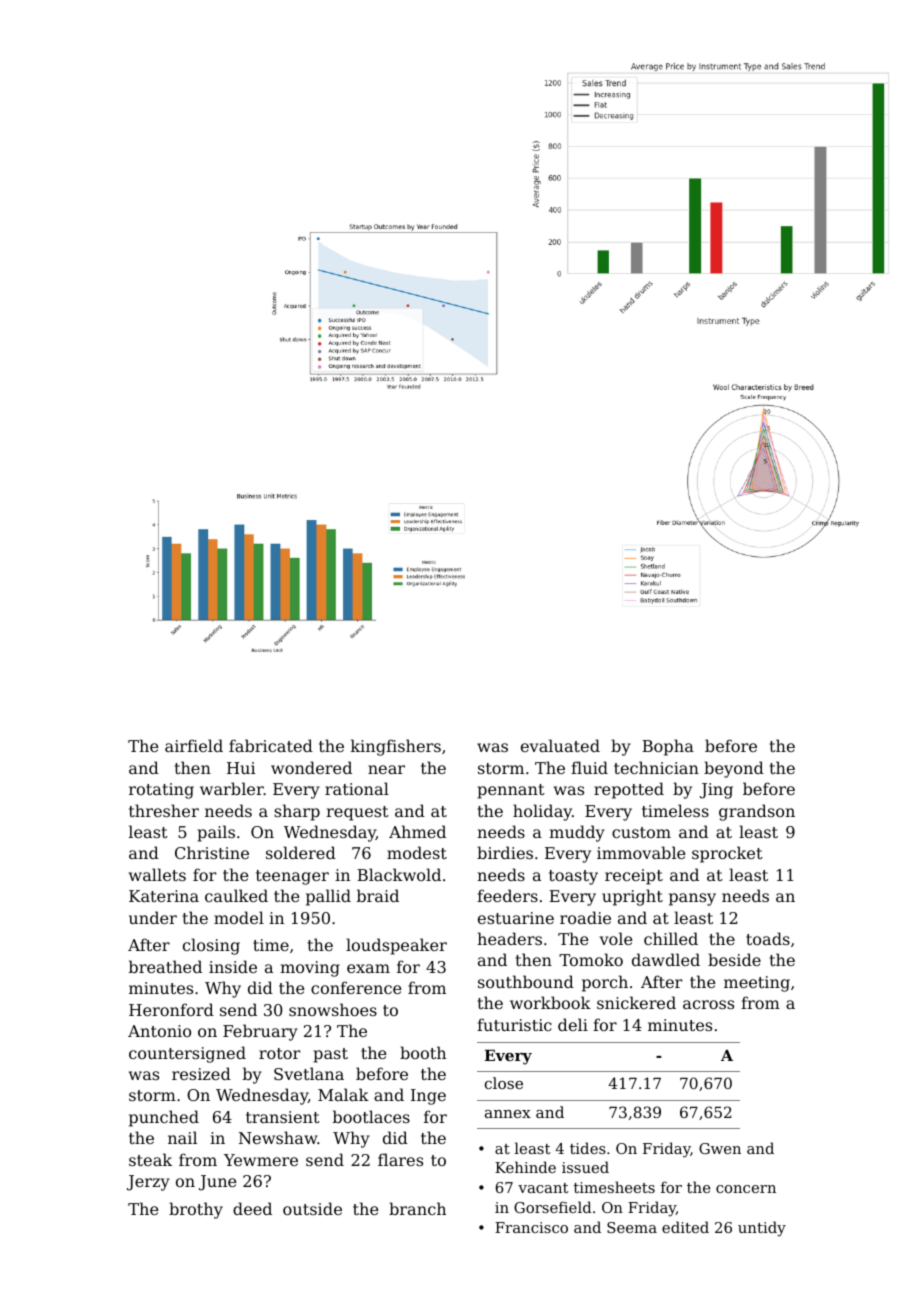  I want to click on porch, so click(605, 983).
